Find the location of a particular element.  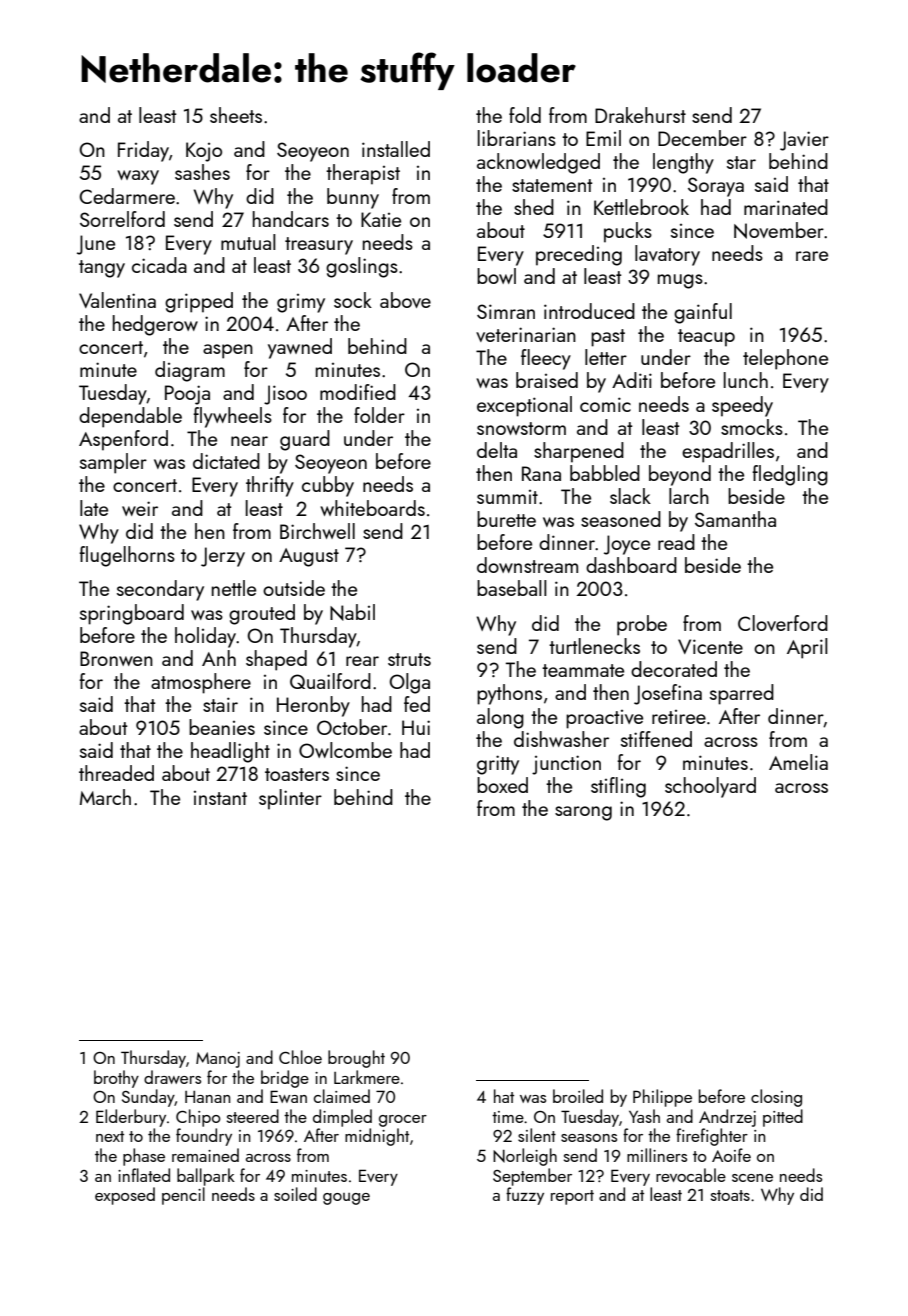

dependable is located at coordinates (130, 417).
